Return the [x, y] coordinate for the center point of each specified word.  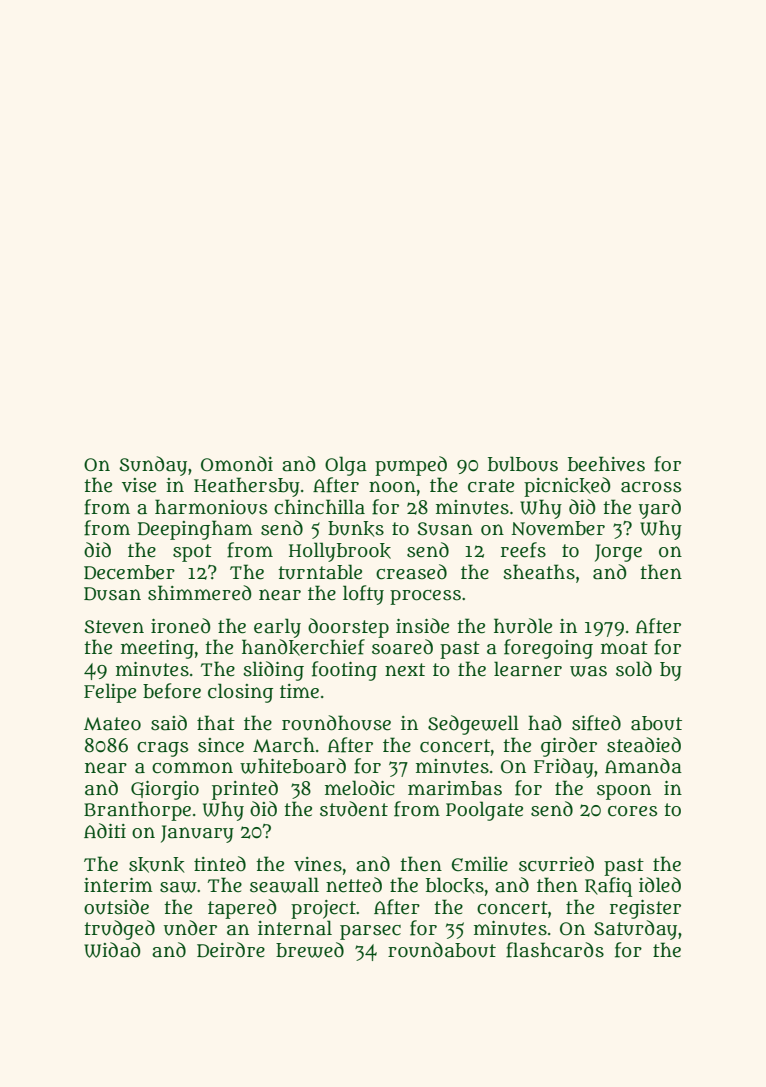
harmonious [211, 507]
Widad [112, 950]
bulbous [523, 464]
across [651, 487]
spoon [624, 792]
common [192, 768]
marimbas [455, 788]
